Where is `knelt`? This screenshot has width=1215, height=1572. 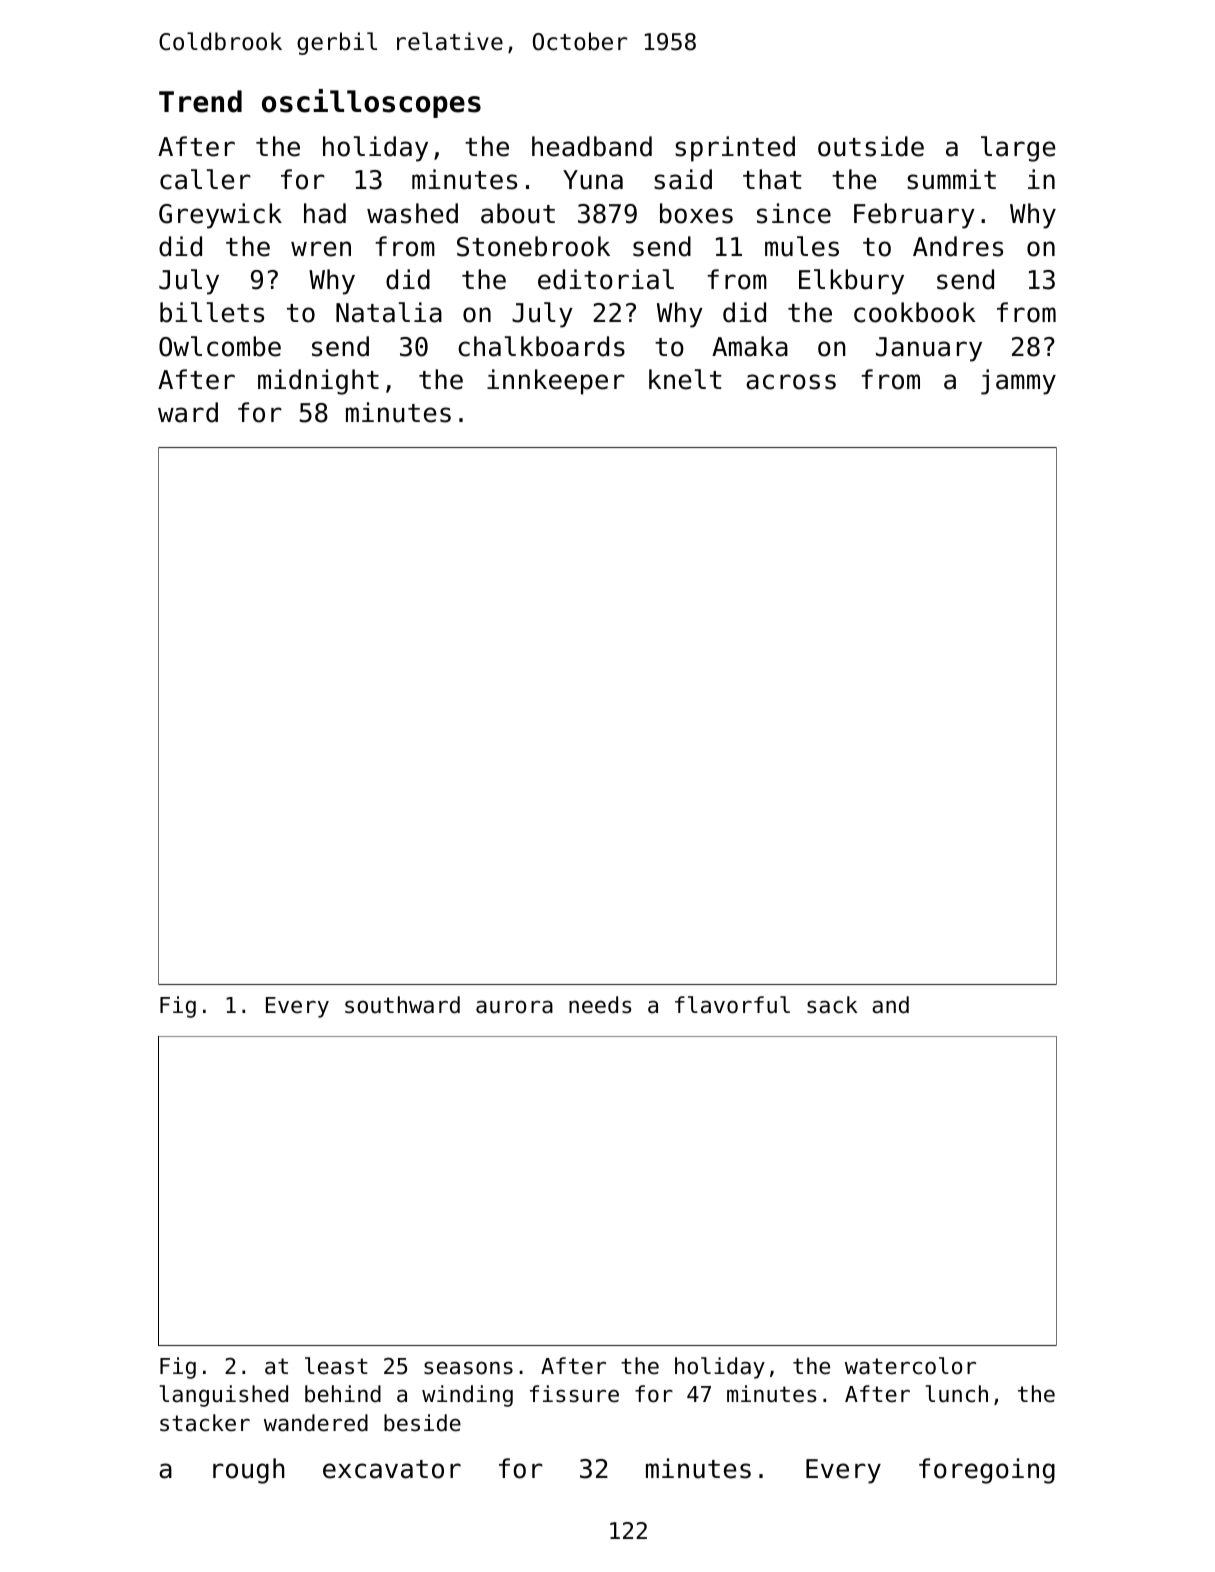
knelt is located at coordinates (685, 379).
